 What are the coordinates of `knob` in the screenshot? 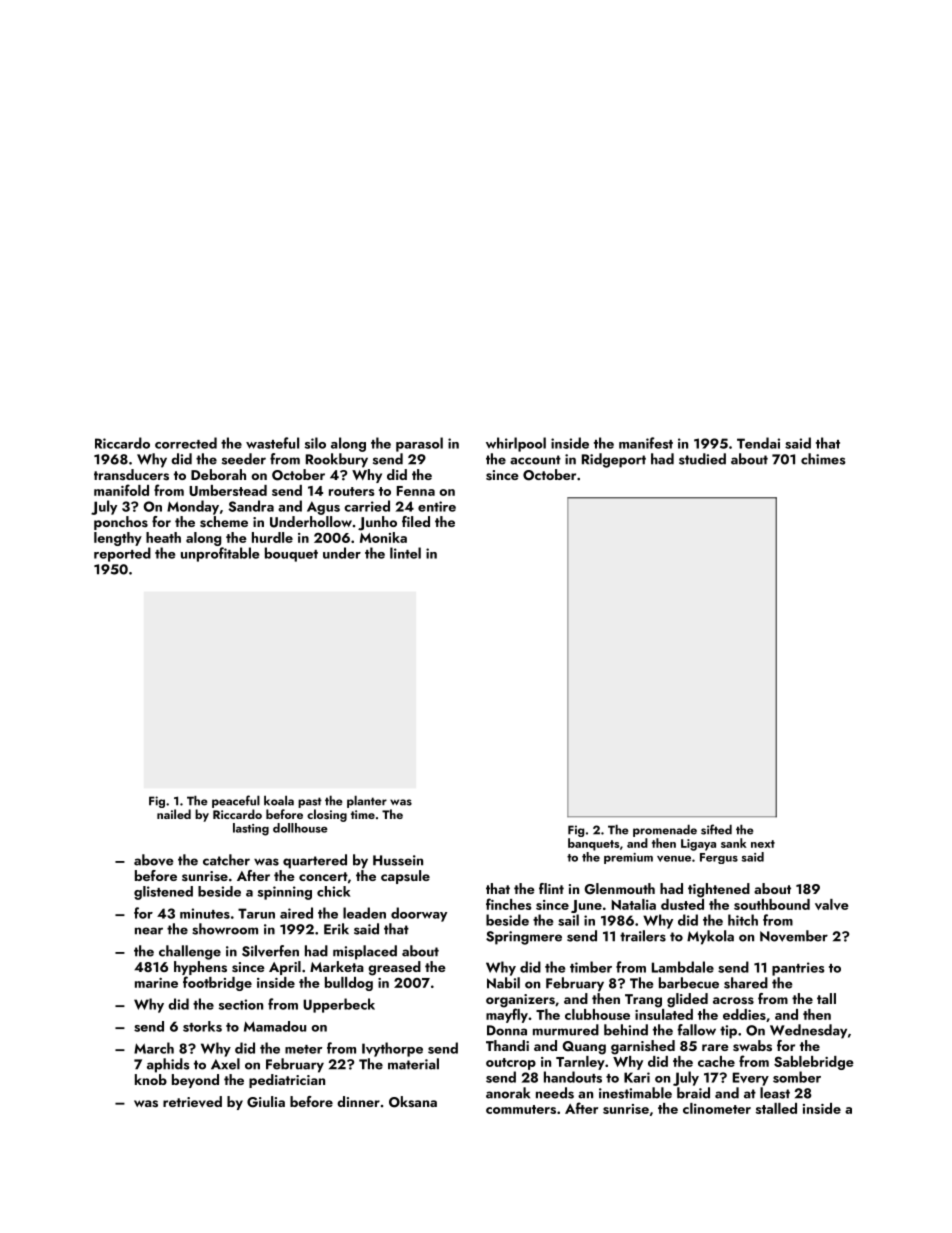 It's located at (151, 1079).
